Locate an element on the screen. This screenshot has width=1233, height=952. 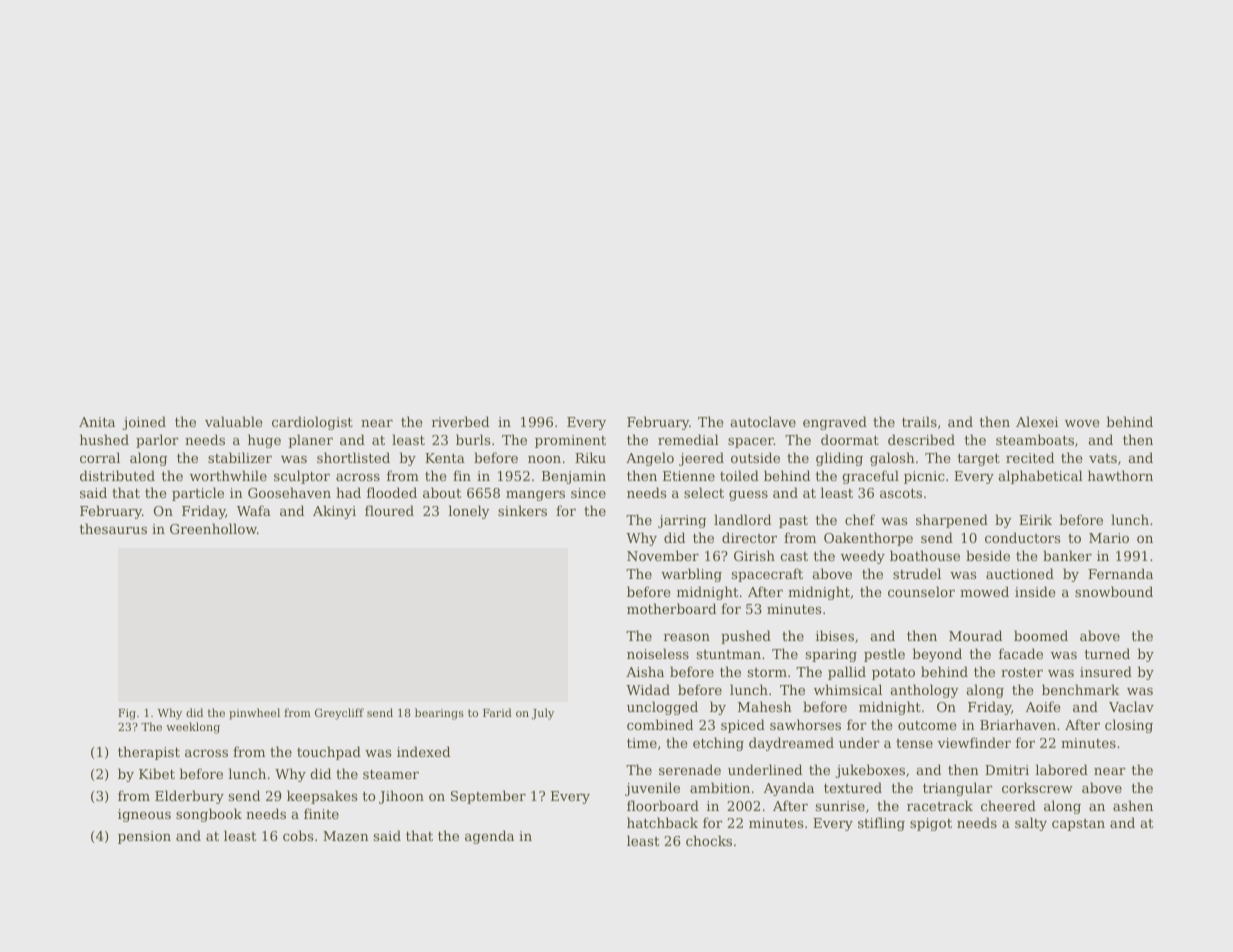
touchpad is located at coordinates (329, 753).
